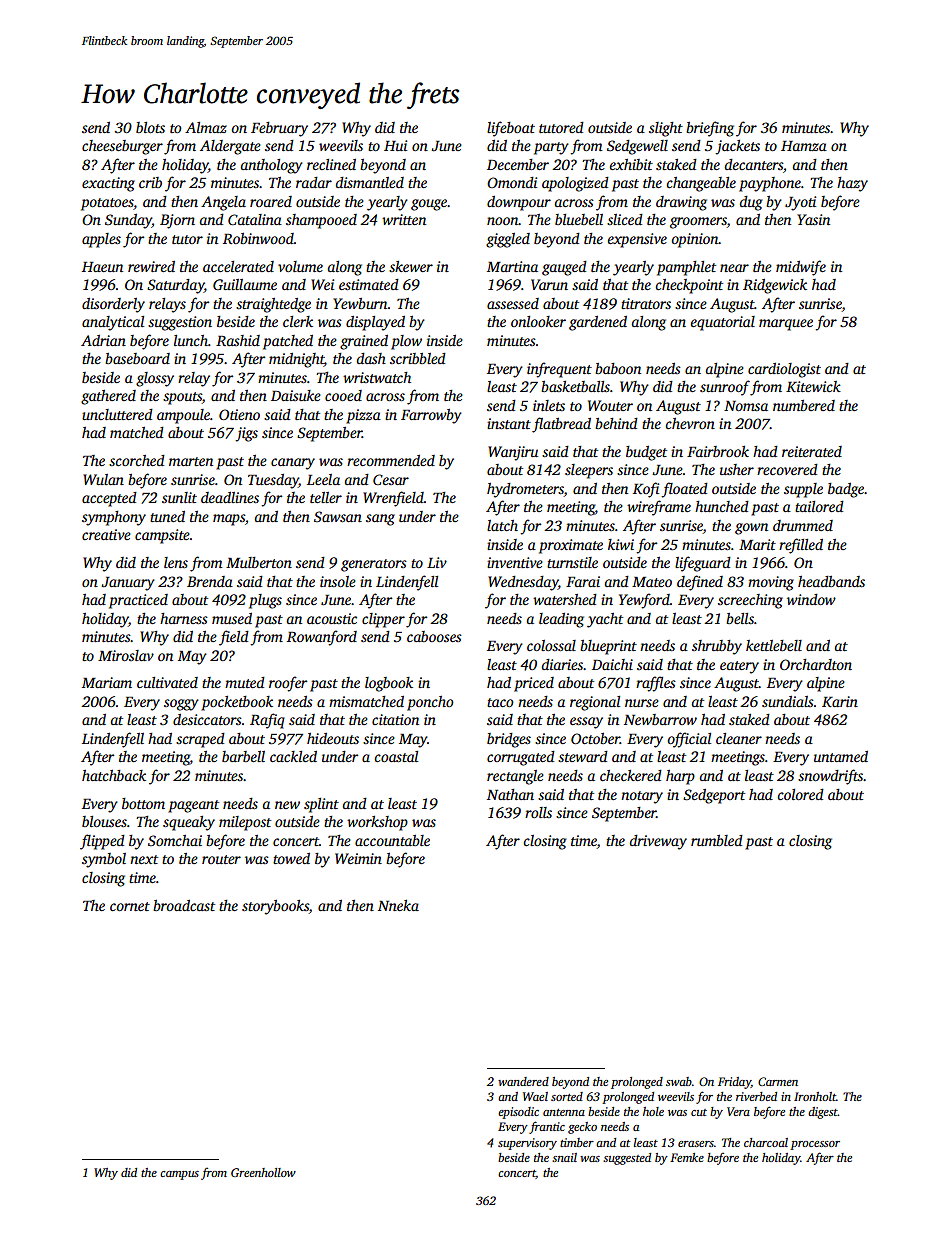  I want to click on campus, so click(179, 1175).
